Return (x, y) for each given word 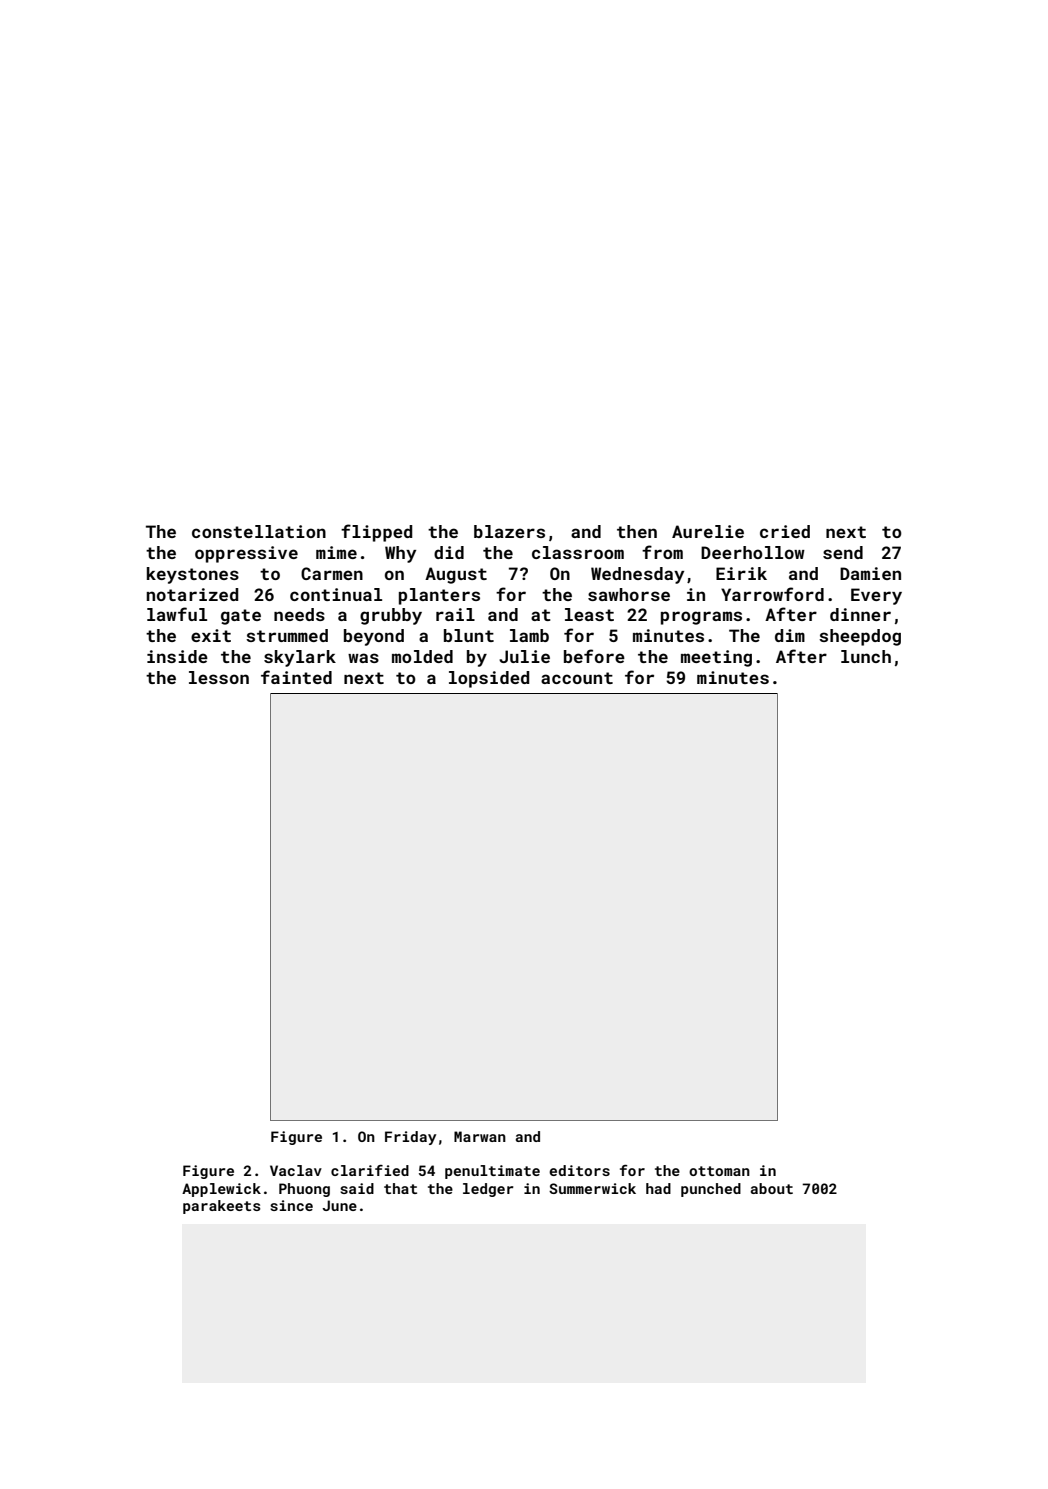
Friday (410, 1138)
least (589, 614)
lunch (866, 656)
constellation (259, 531)
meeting (716, 658)
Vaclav (296, 1170)
